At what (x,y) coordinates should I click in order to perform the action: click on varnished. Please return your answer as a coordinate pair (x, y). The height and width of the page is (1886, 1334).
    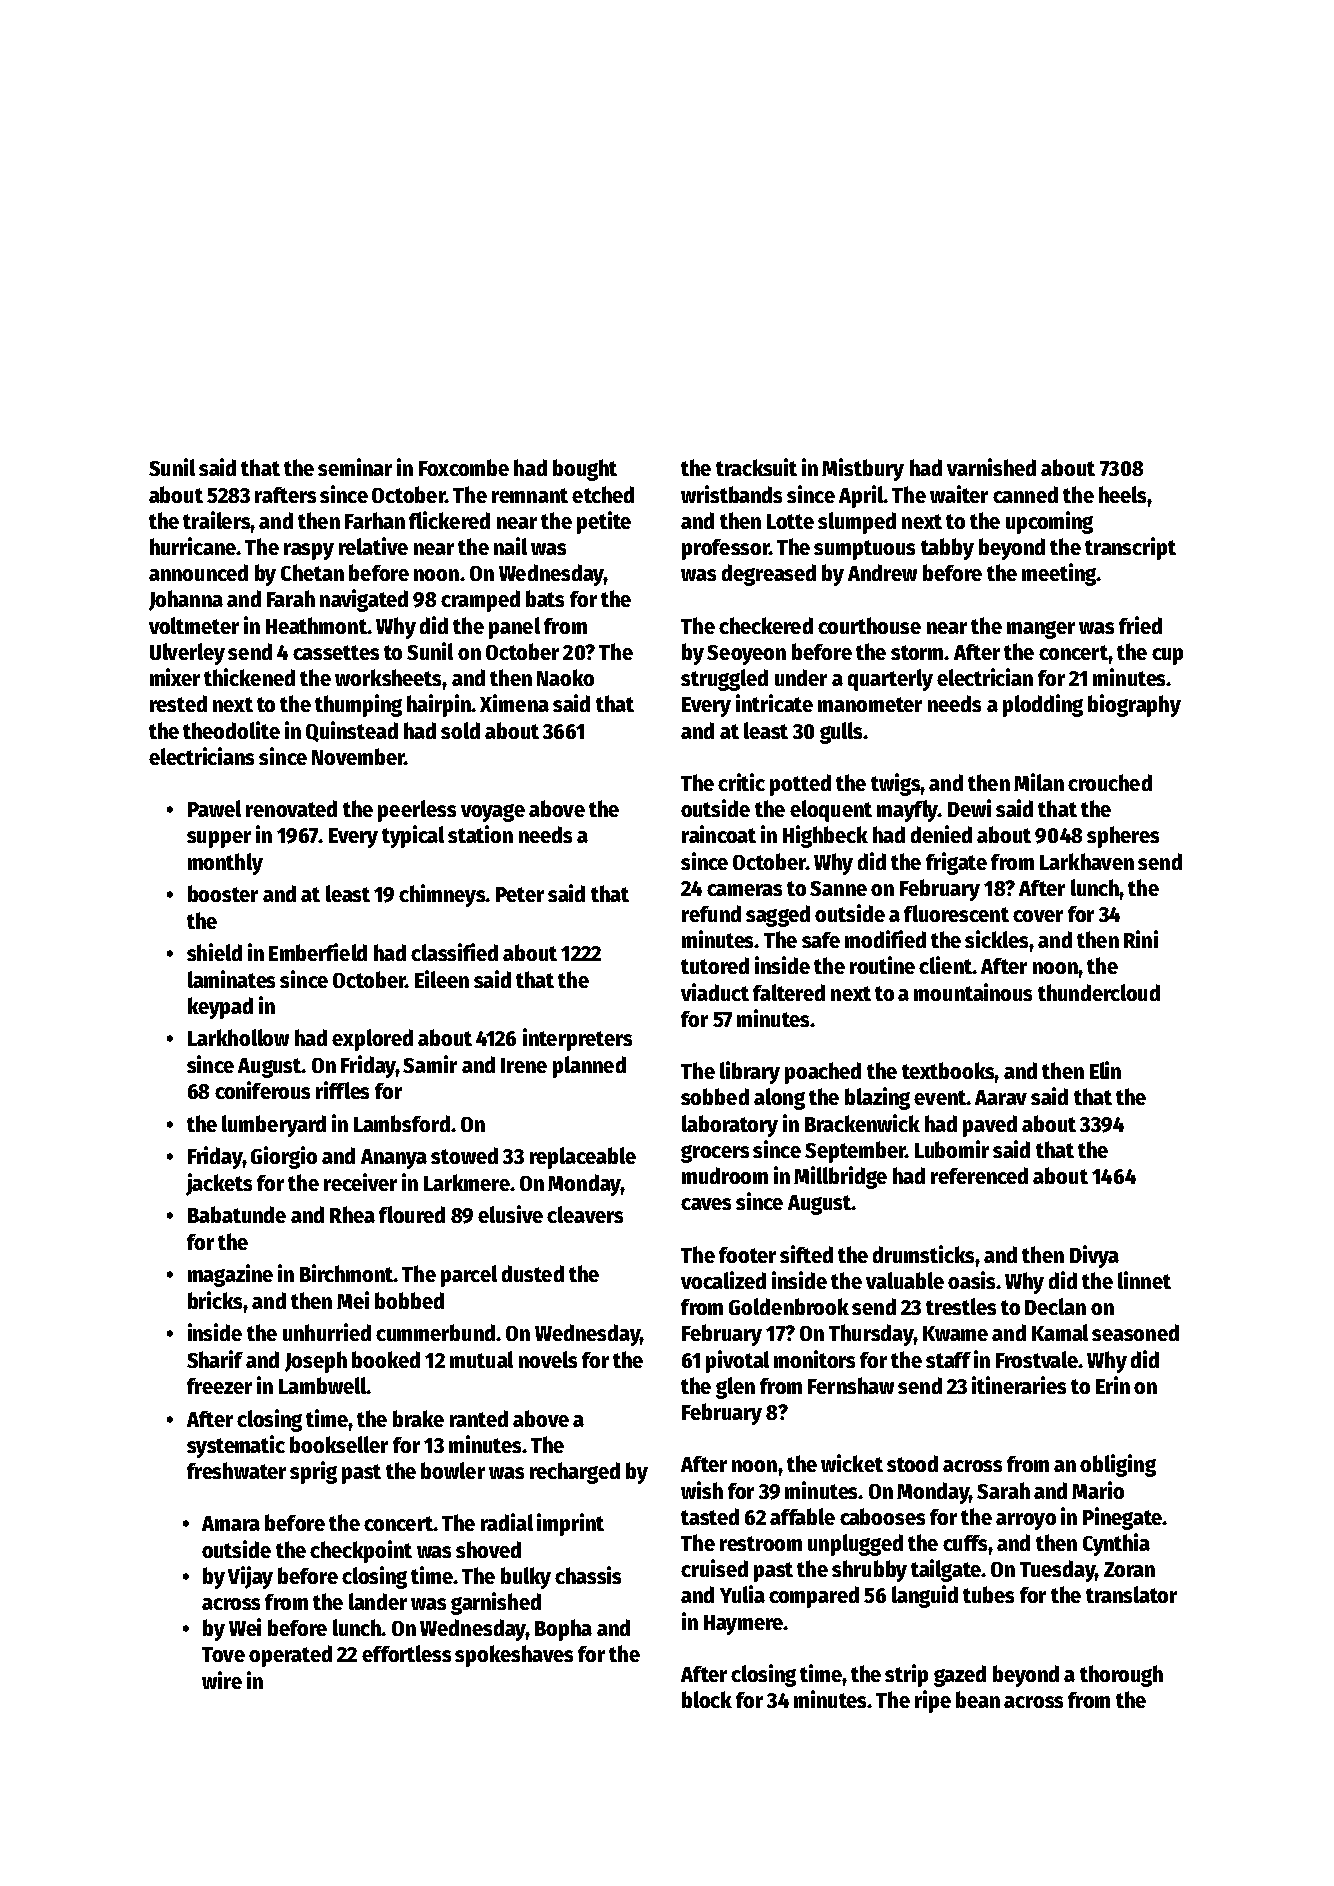
    Looking at the image, I should click on (991, 467).
